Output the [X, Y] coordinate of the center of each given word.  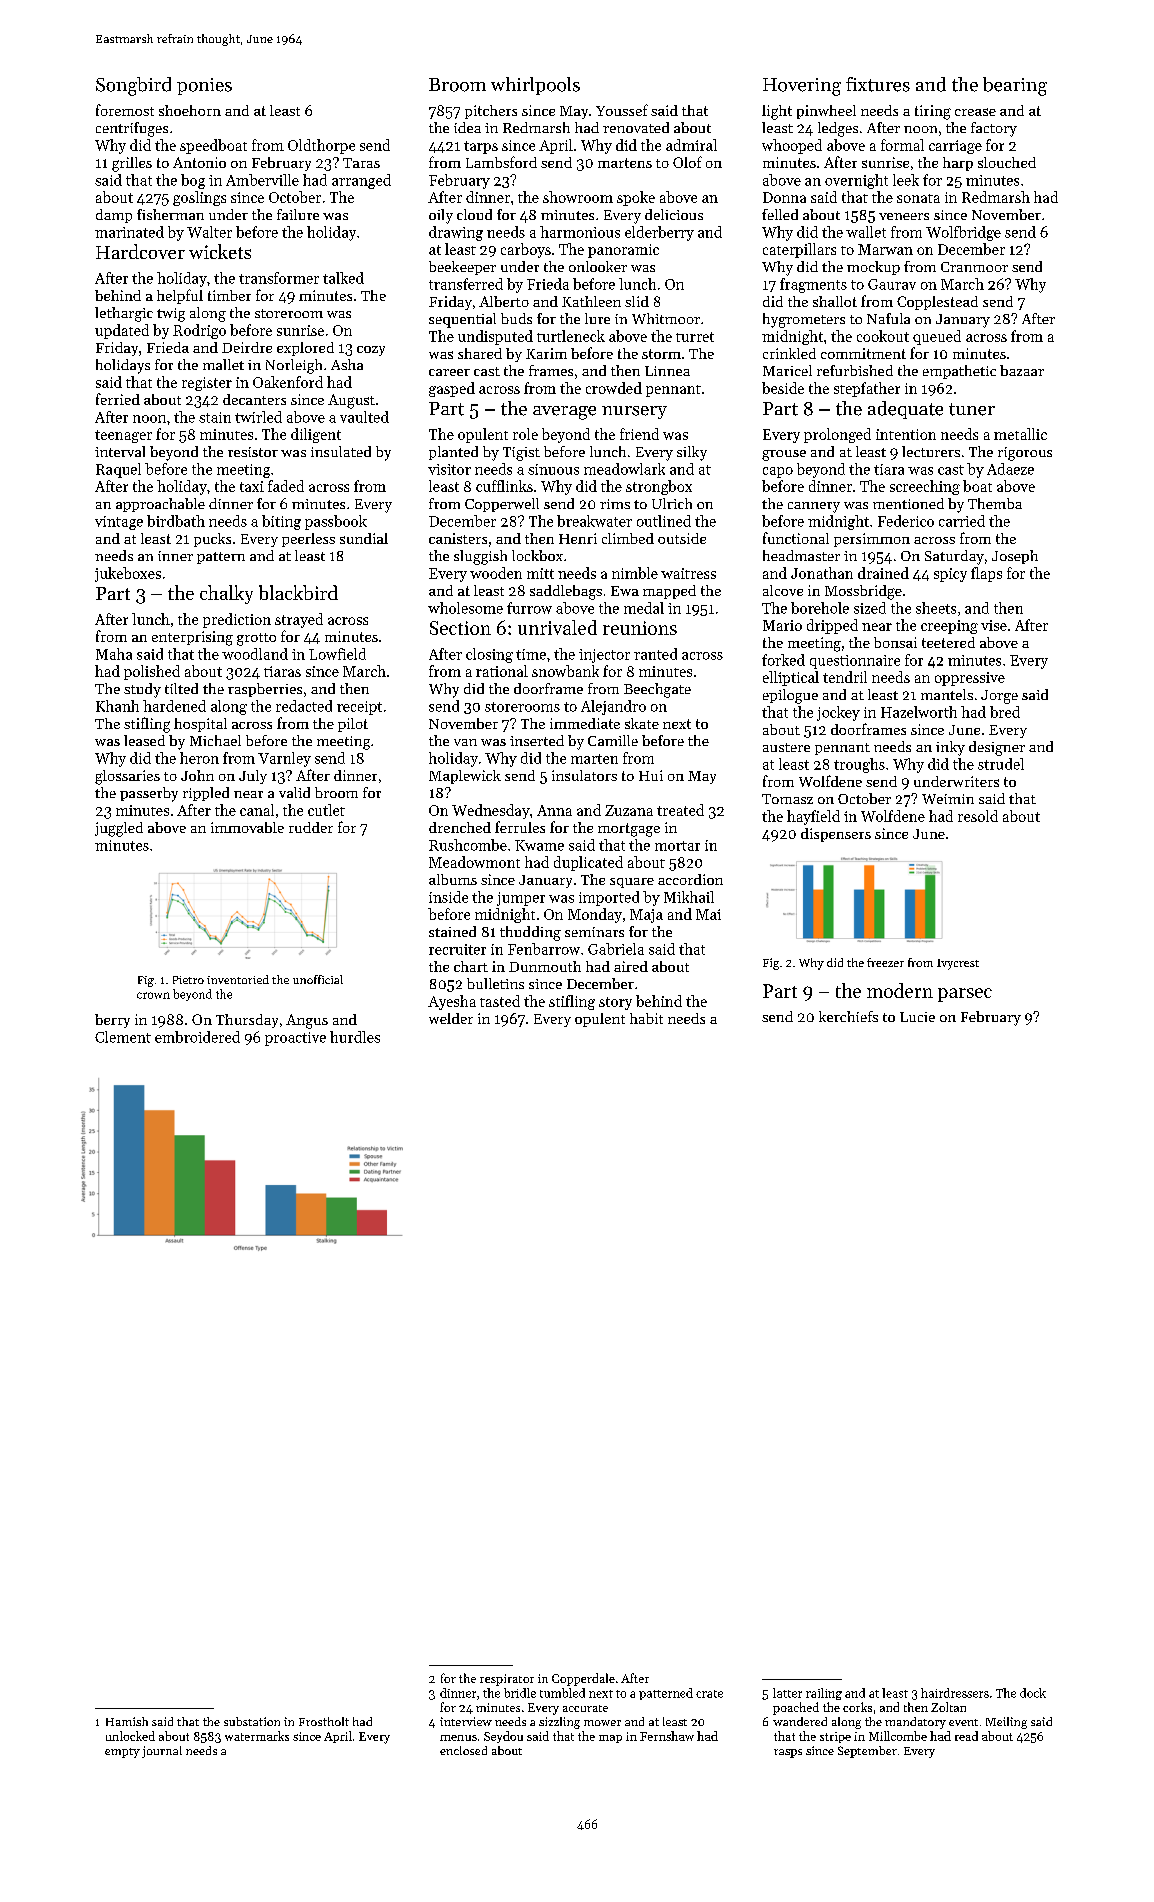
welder [451, 1018]
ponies [204, 86]
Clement [123, 1037]
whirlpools [535, 86]
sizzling [559, 1723]
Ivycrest [958, 964]
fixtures [878, 84]
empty [122, 1753]
